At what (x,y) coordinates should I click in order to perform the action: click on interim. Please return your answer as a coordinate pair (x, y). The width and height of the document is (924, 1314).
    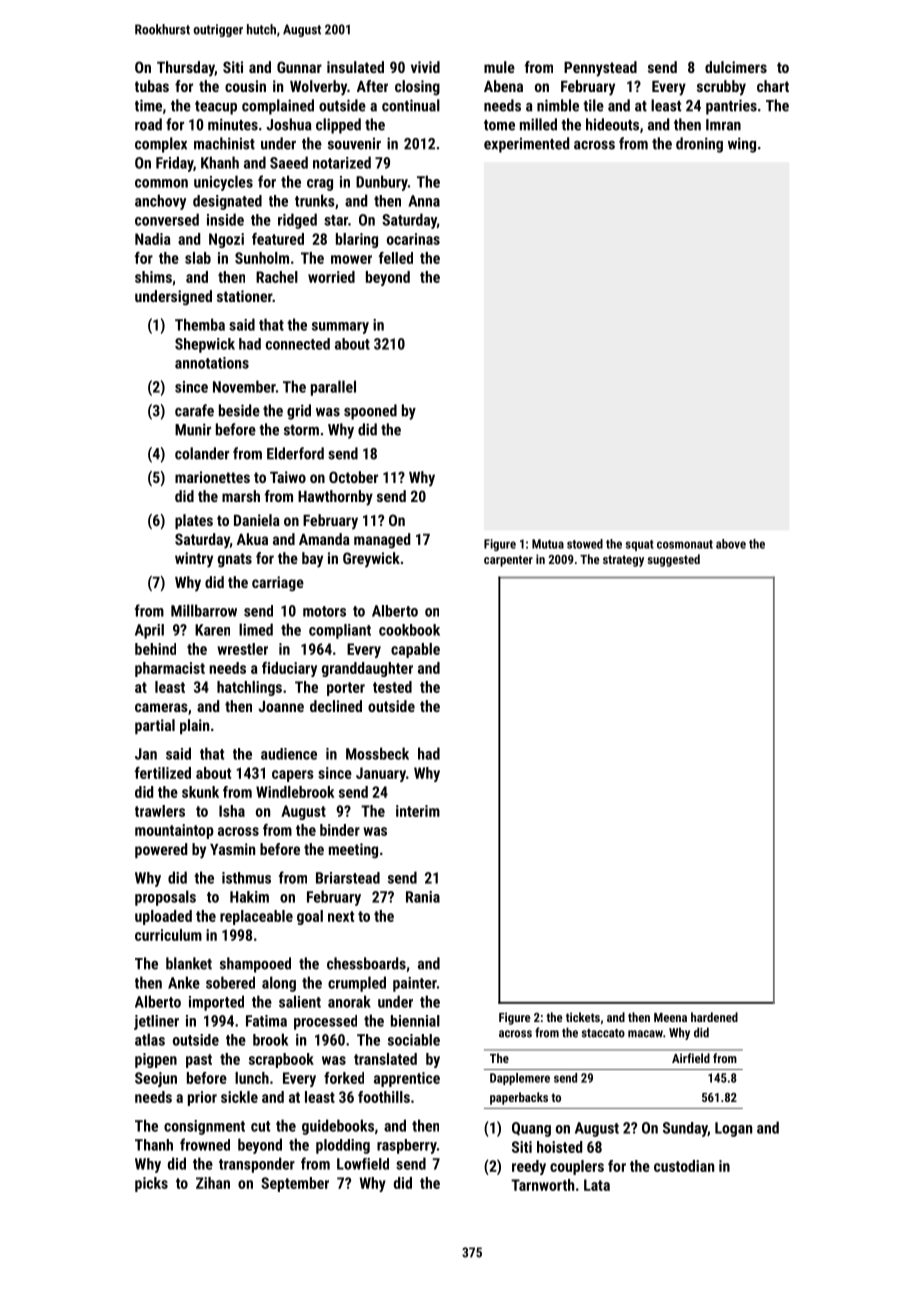
    Looking at the image, I should click on (418, 811).
